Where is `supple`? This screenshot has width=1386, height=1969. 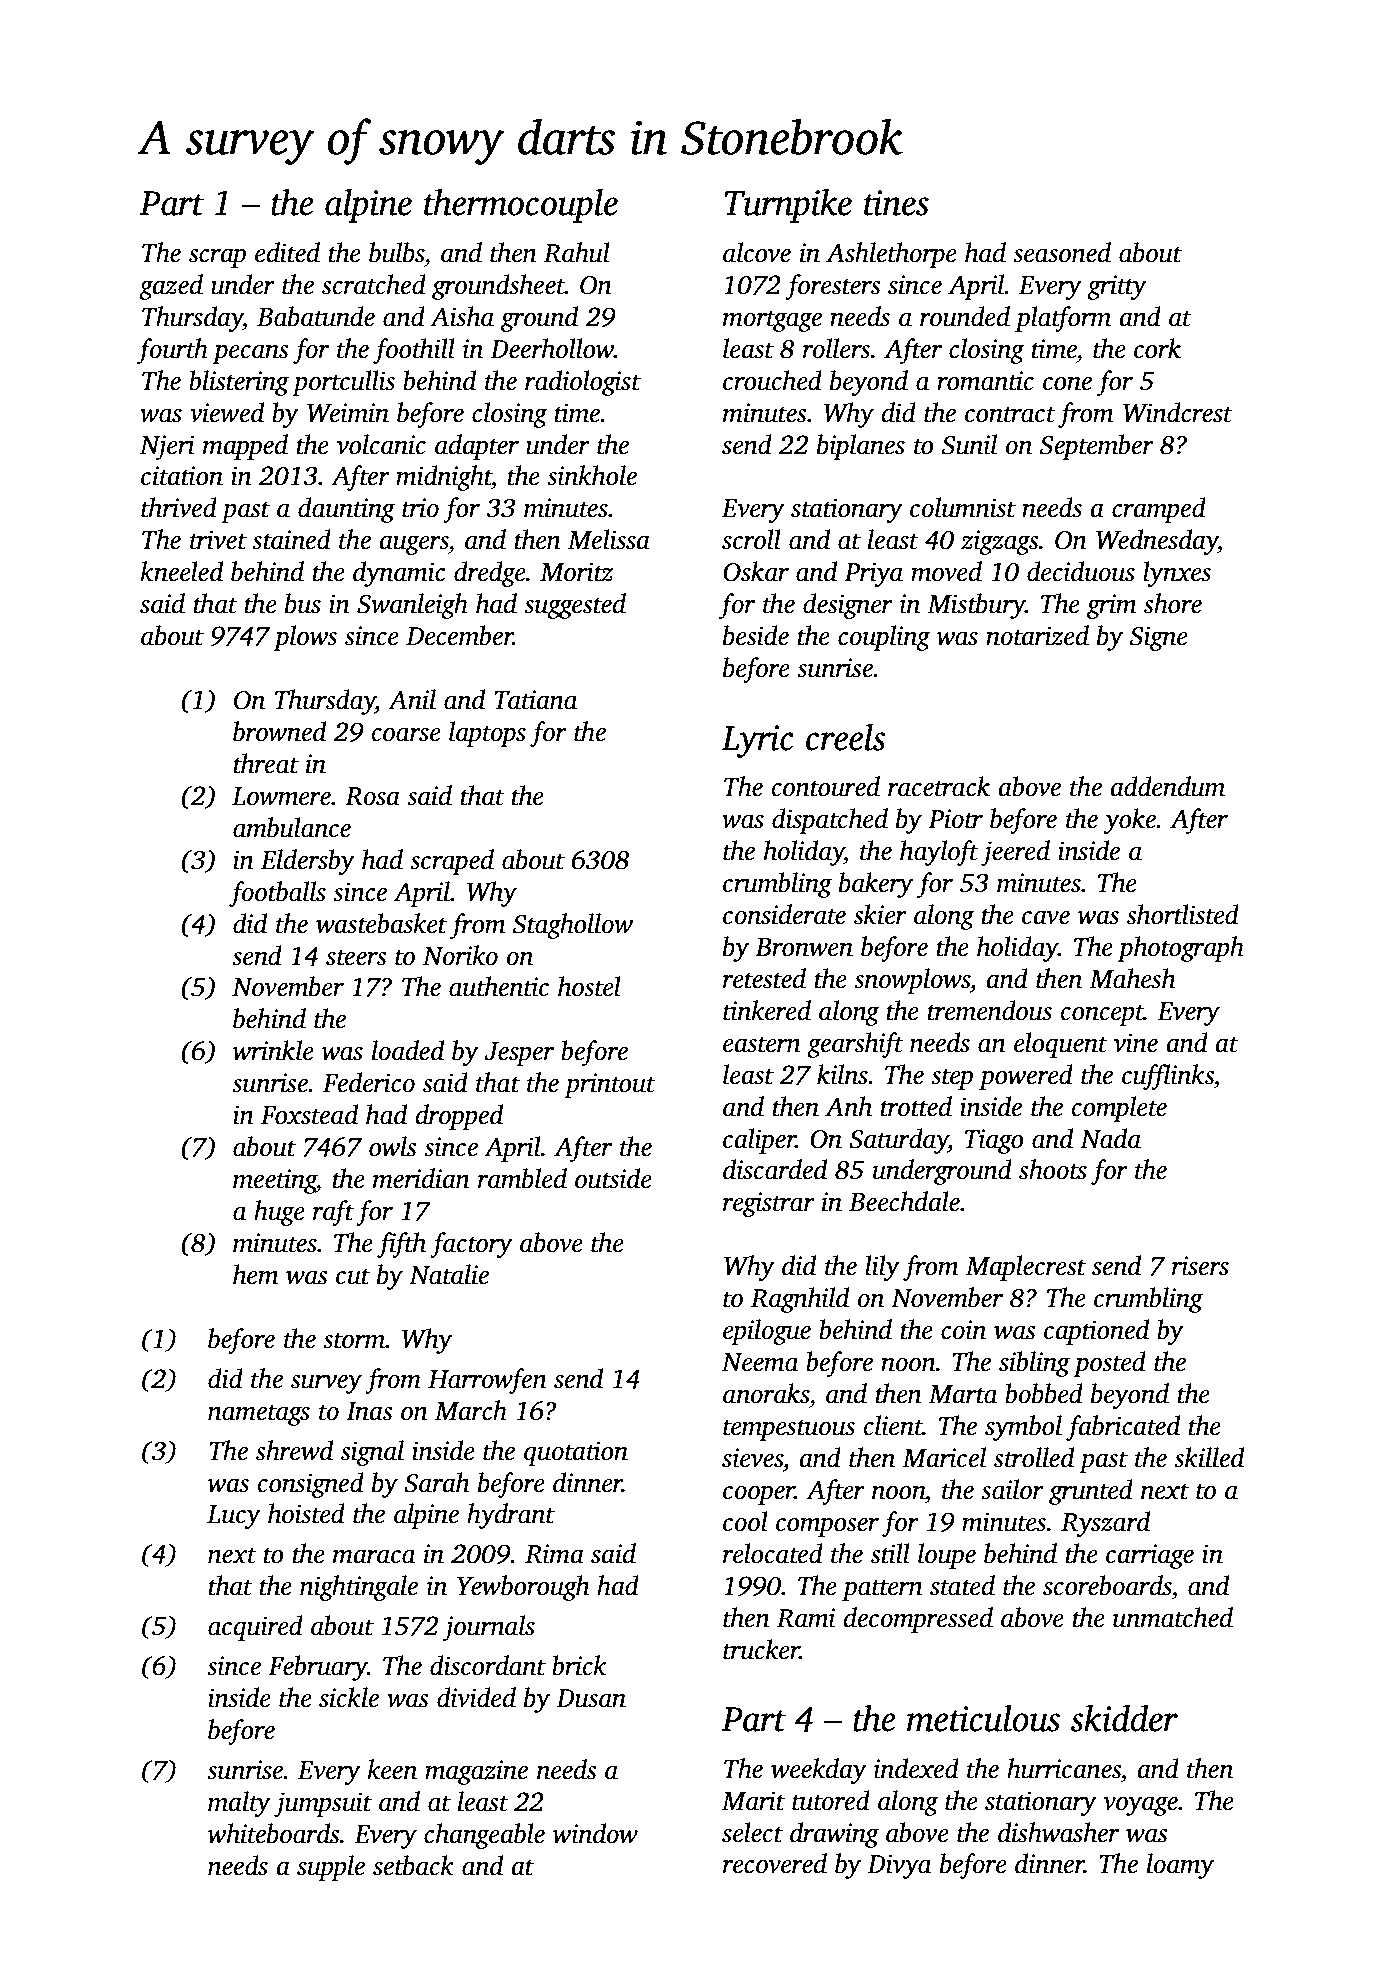
supple is located at coordinates (331, 1868).
